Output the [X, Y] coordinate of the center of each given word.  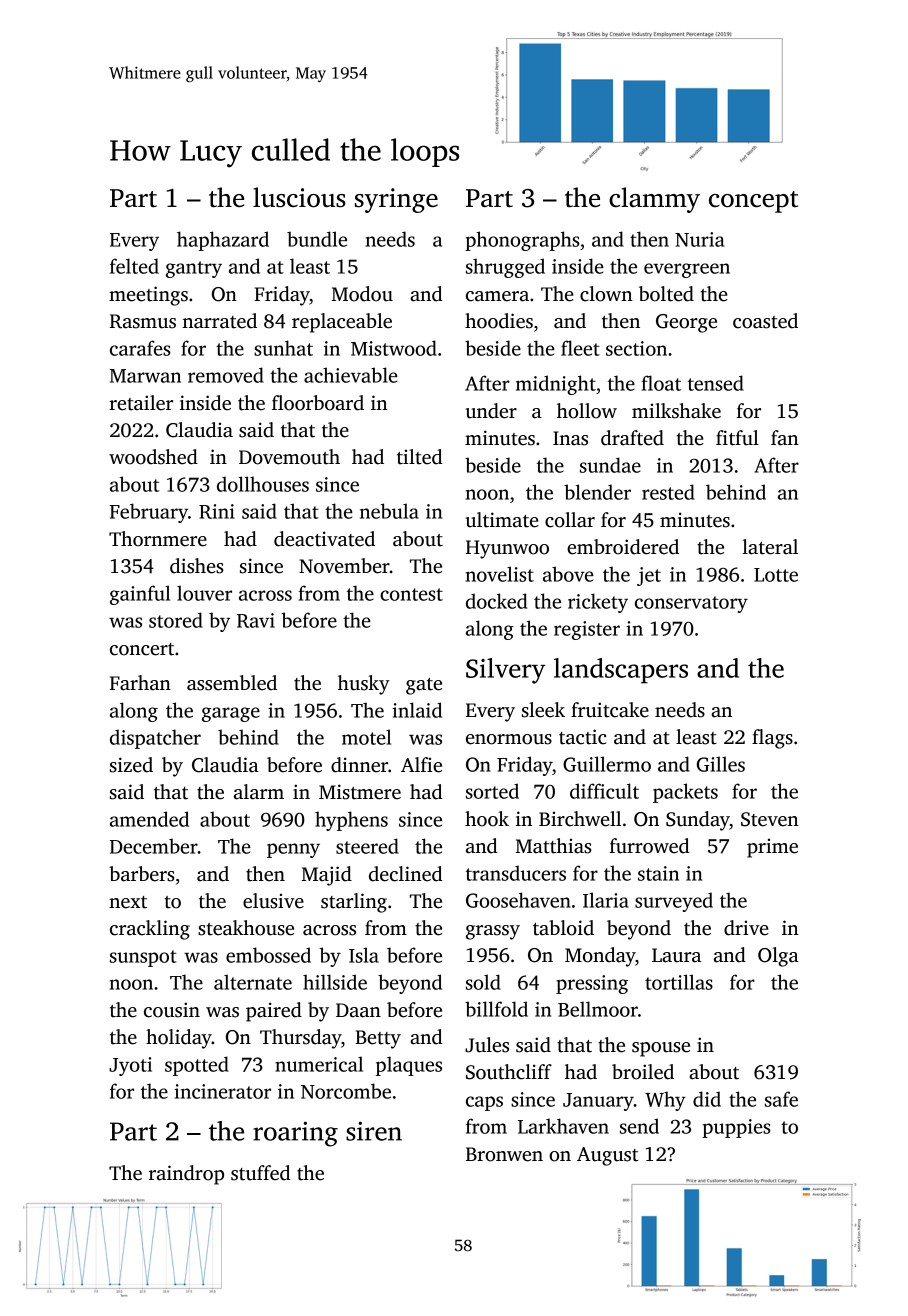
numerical [319, 1064]
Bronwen [504, 1154]
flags [772, 739]
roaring [295, 1134]
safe [781, 1099]
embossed [268, 955]
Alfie [421, 765]
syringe [396, 200]
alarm [259, 792]
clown [606, 294]
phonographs [522, 241]
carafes [140, 348]
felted [134, 266]
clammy [654, 200]
